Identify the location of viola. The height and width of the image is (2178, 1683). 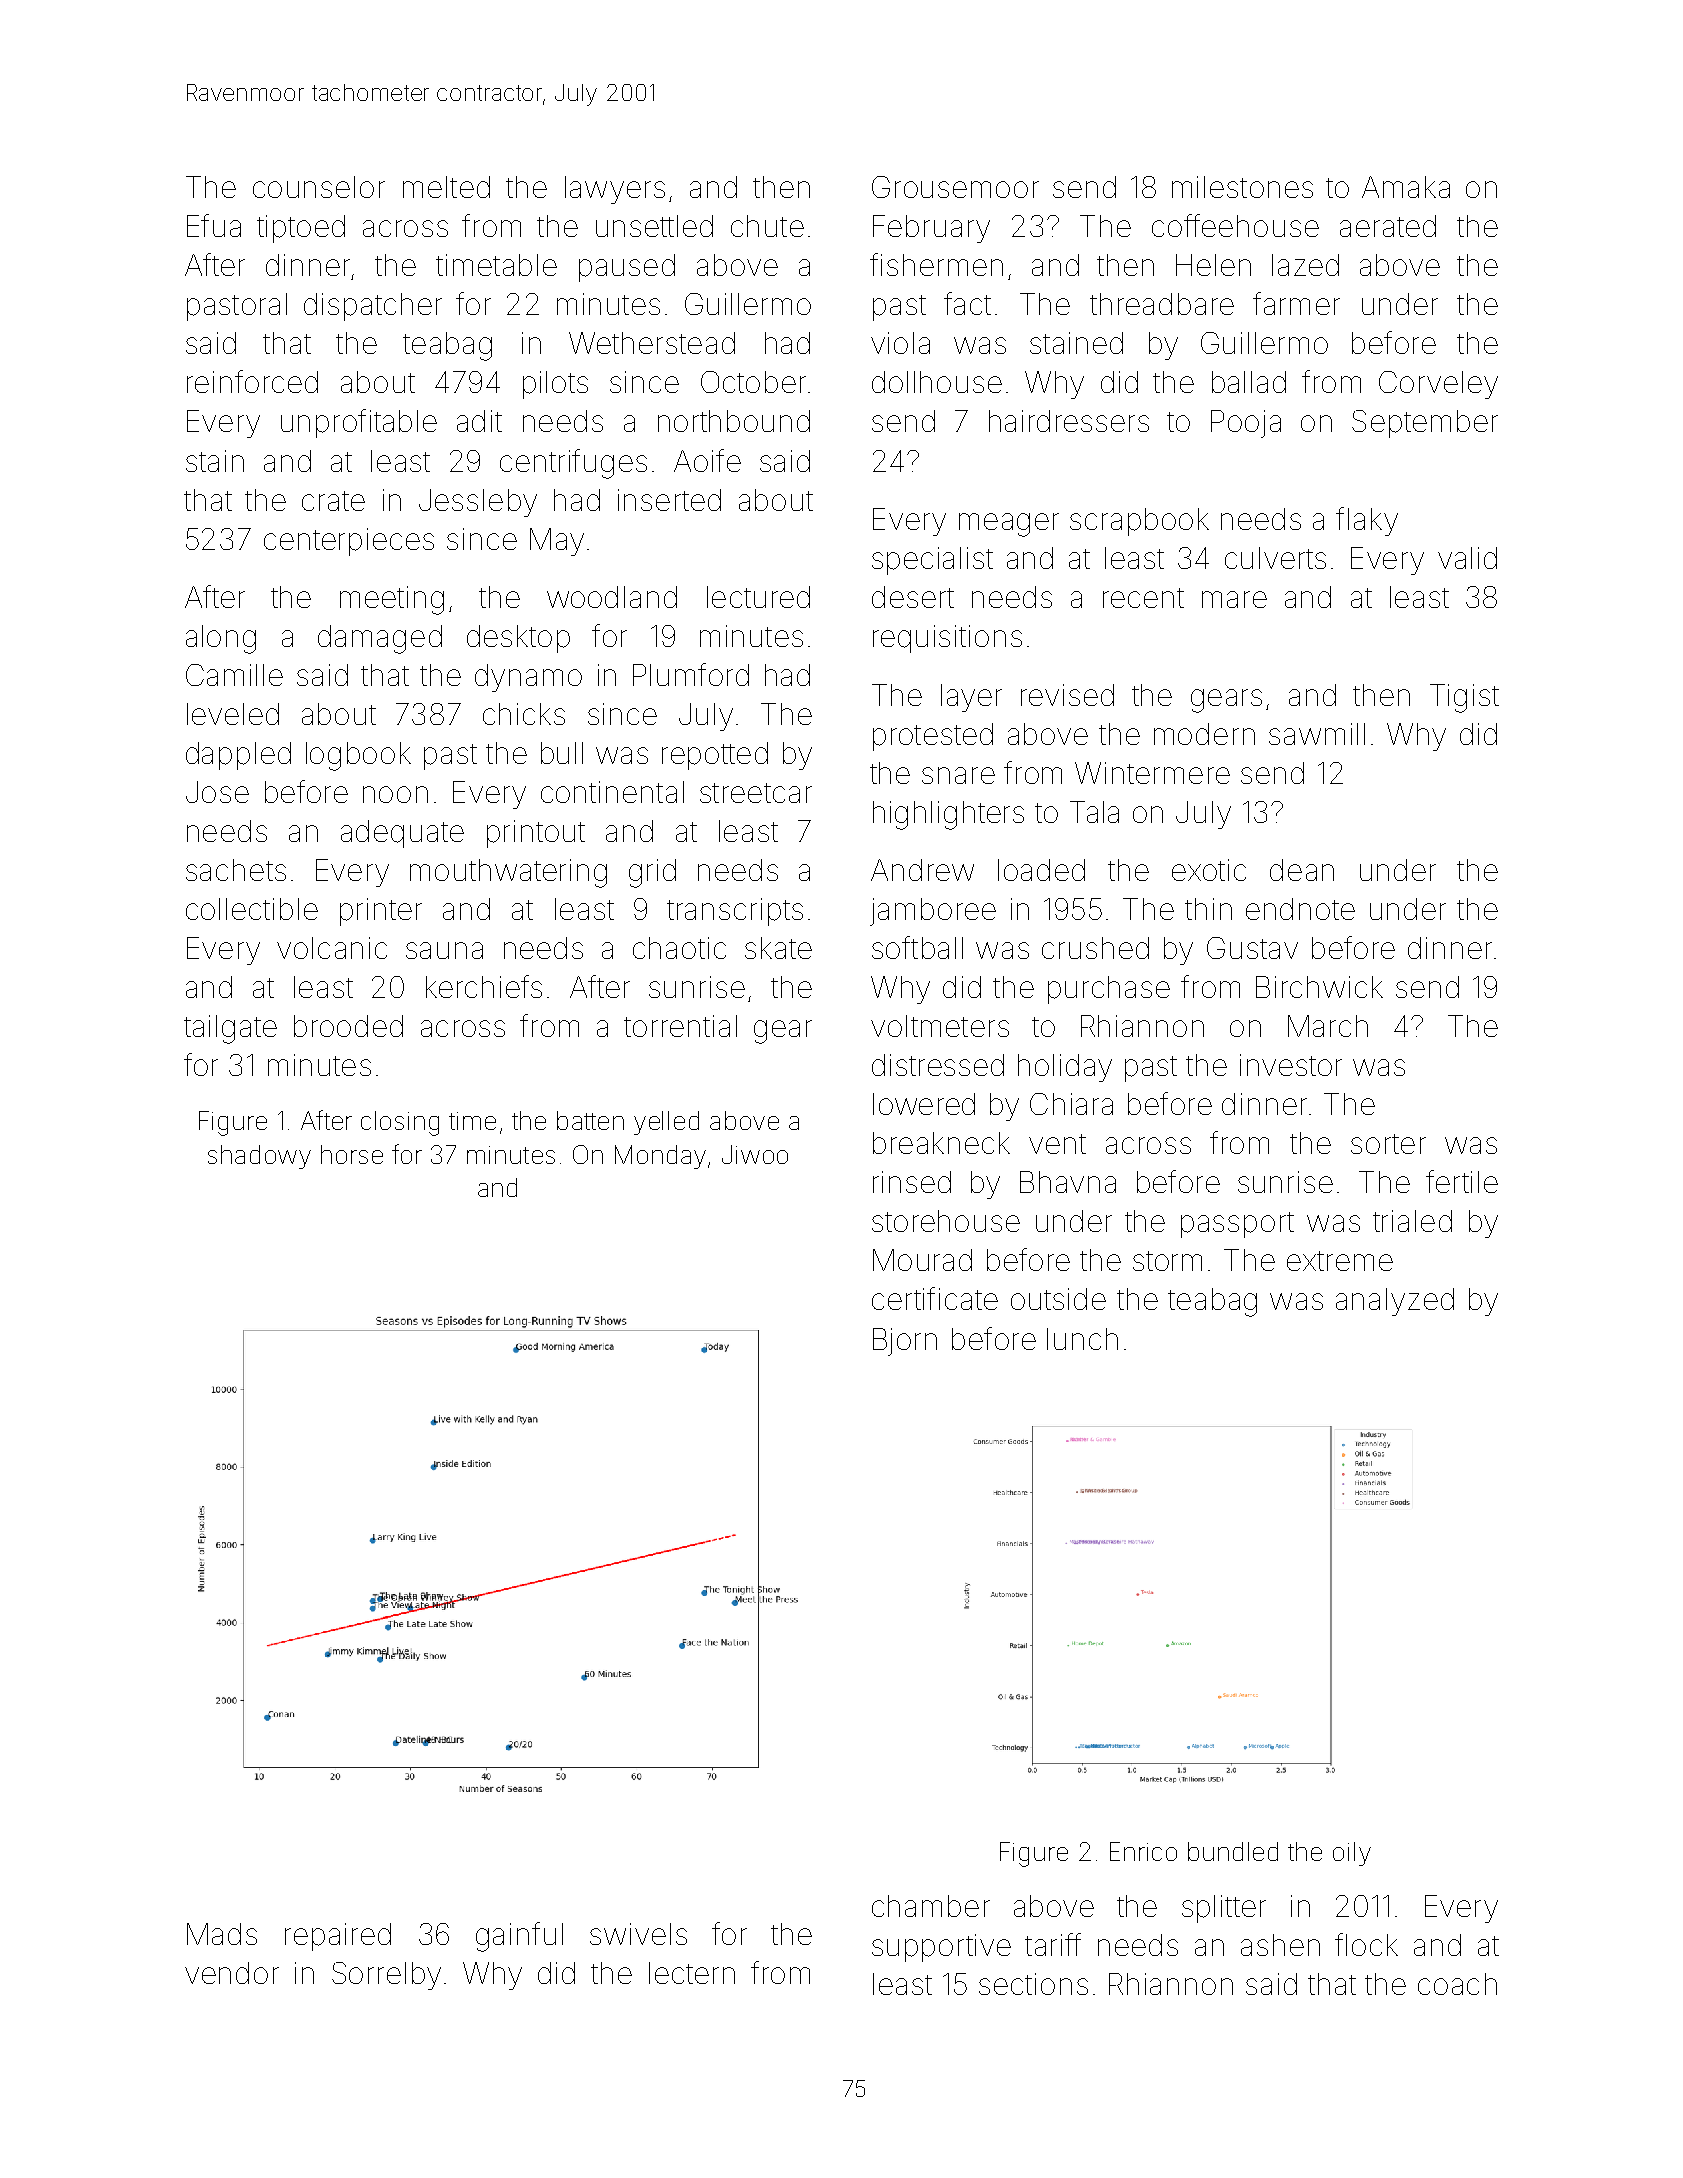
(900, 343).
